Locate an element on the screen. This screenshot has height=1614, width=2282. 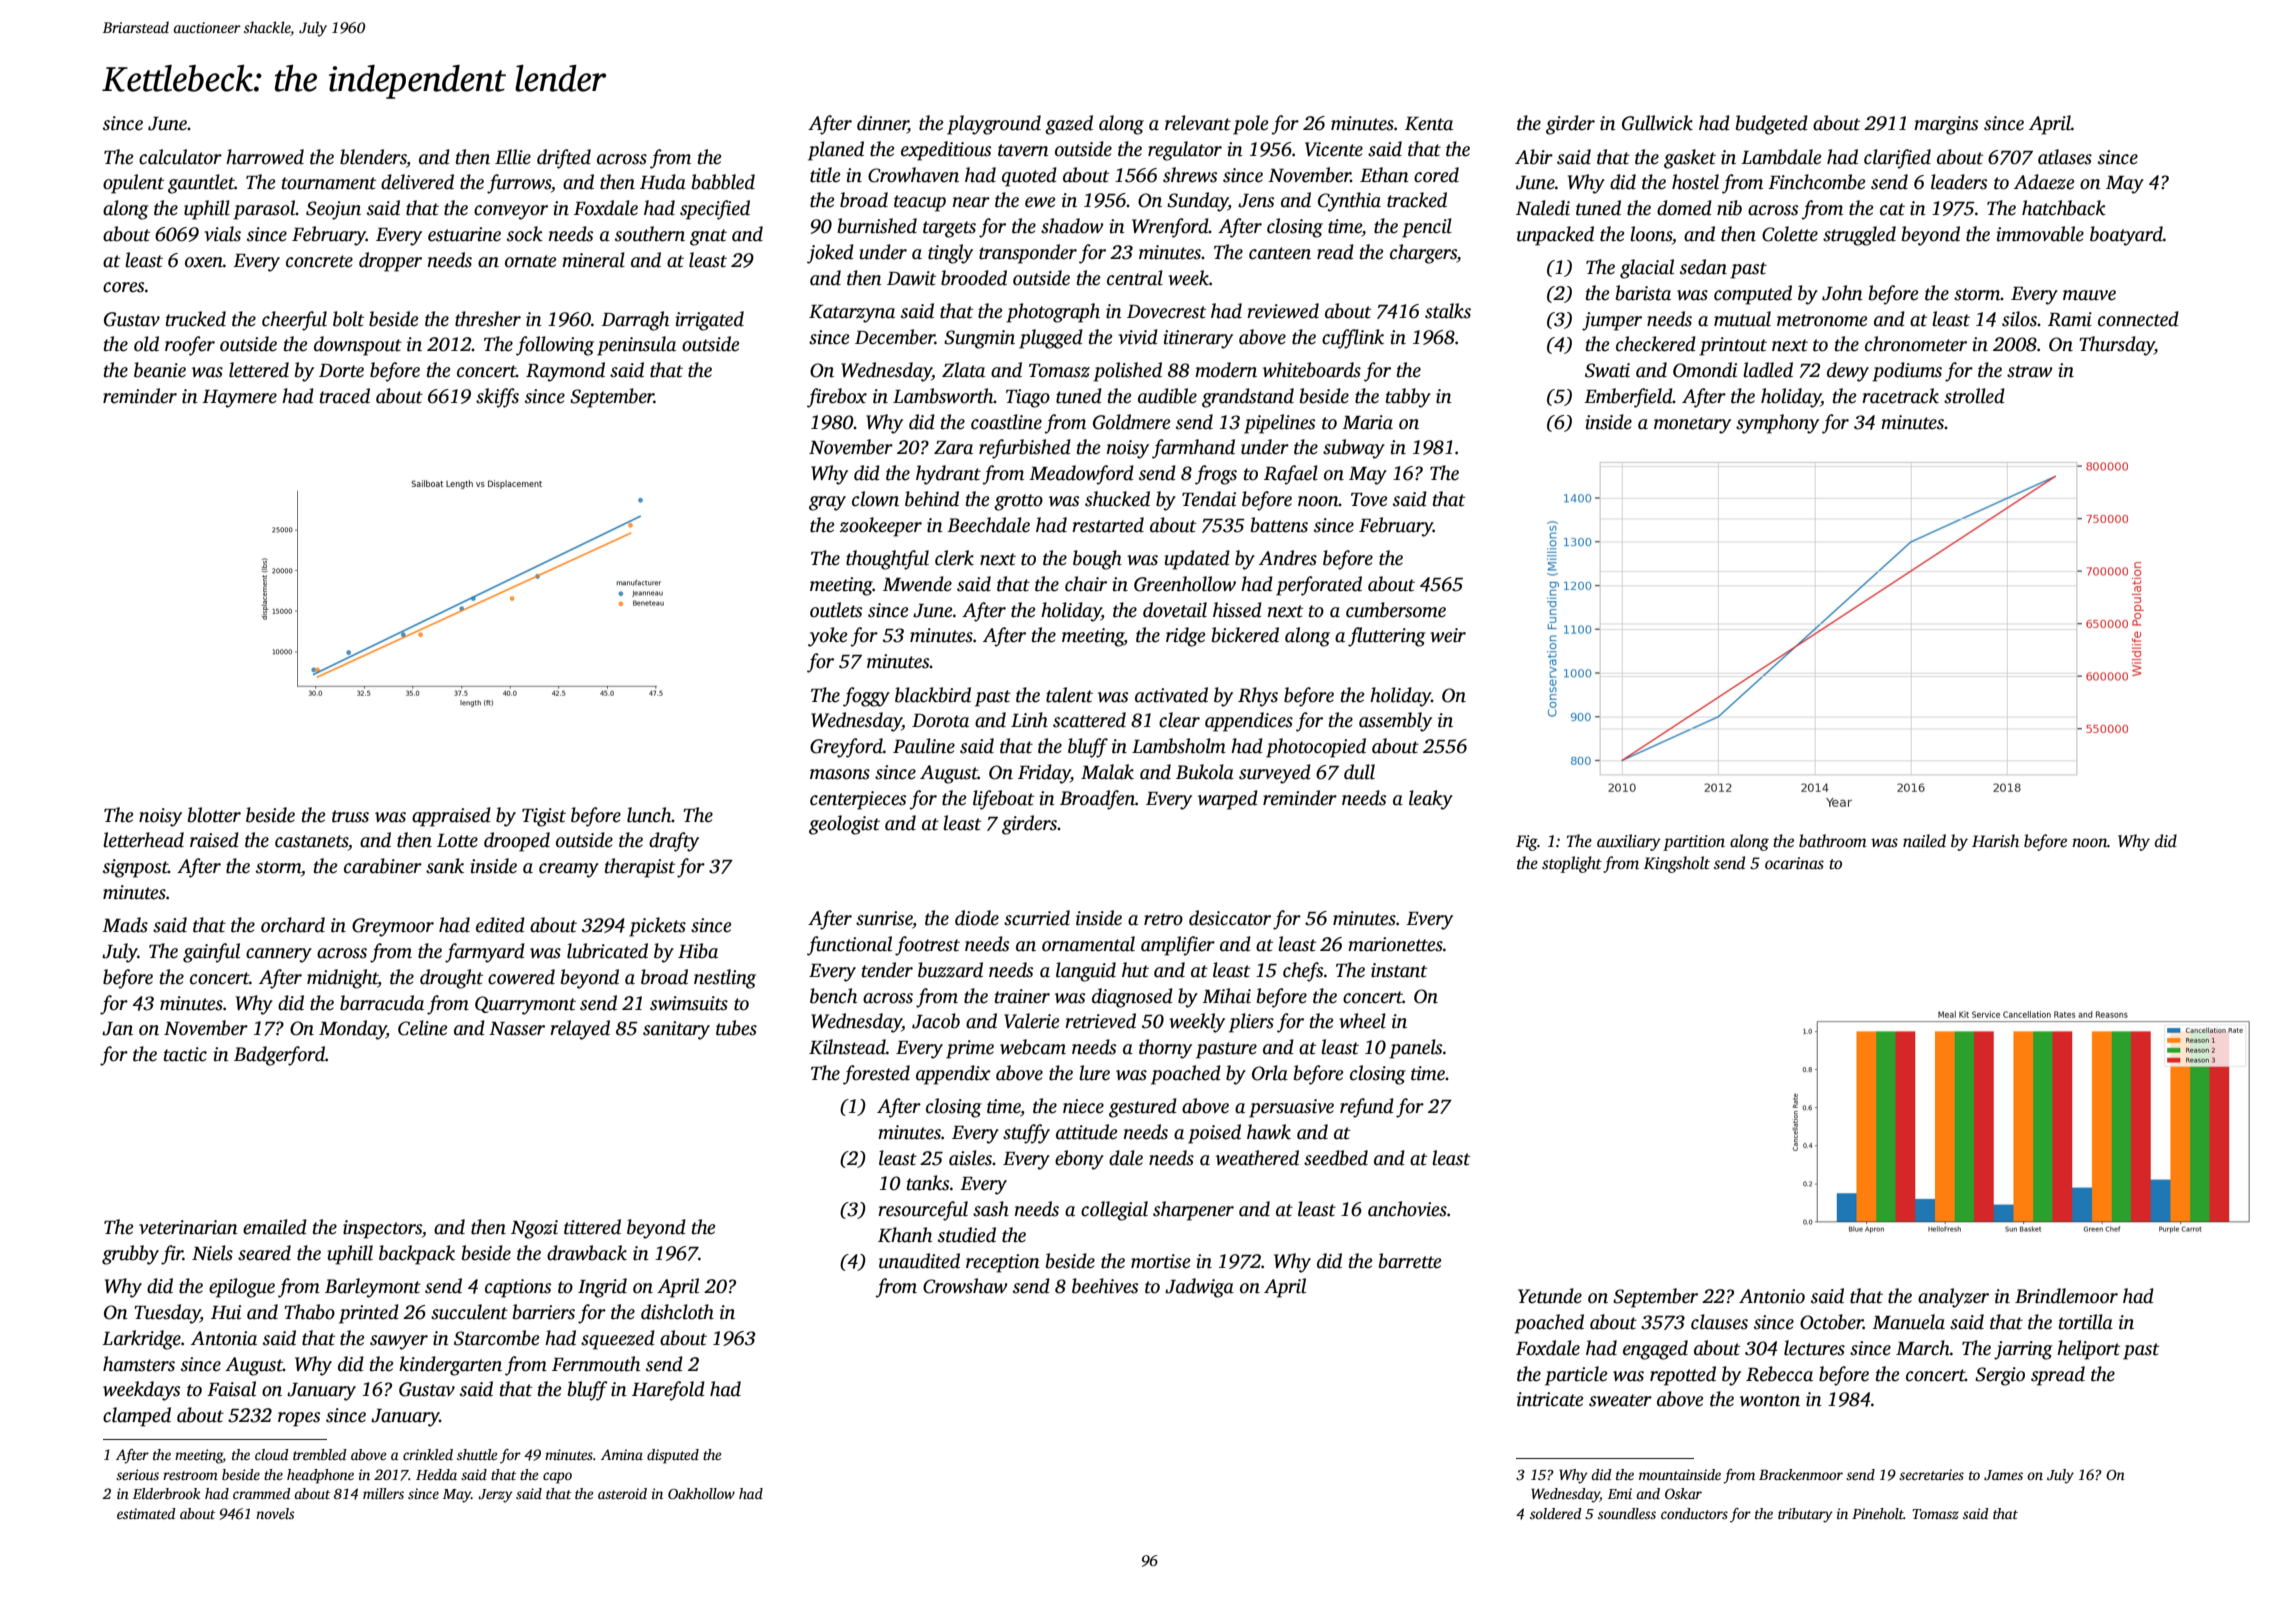
tributary is located at coordinates (1805, 1515).
